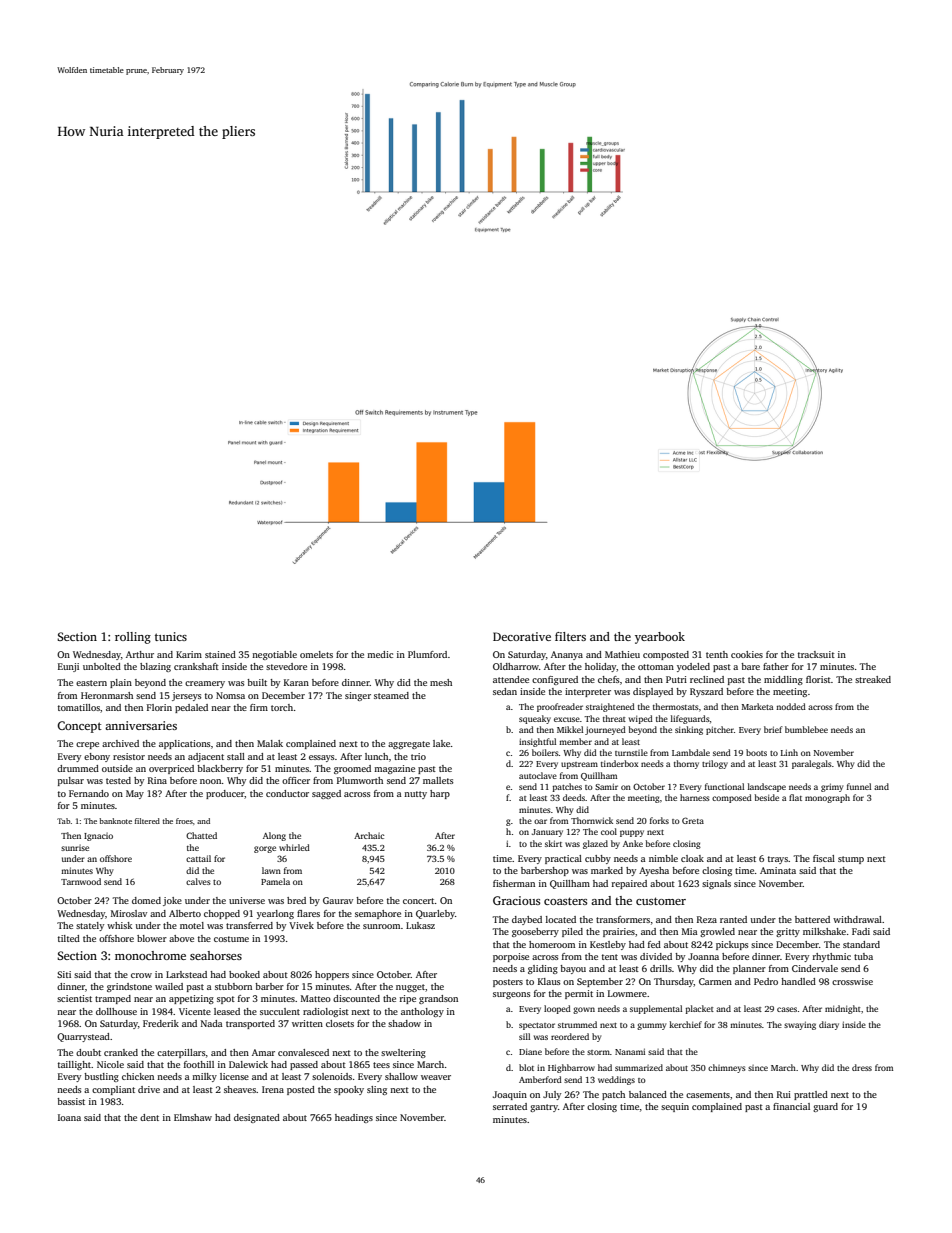 Image resolution: width=952 pixels, height=1233 pixels. I want to click on taillight, so click(75, 1065).
